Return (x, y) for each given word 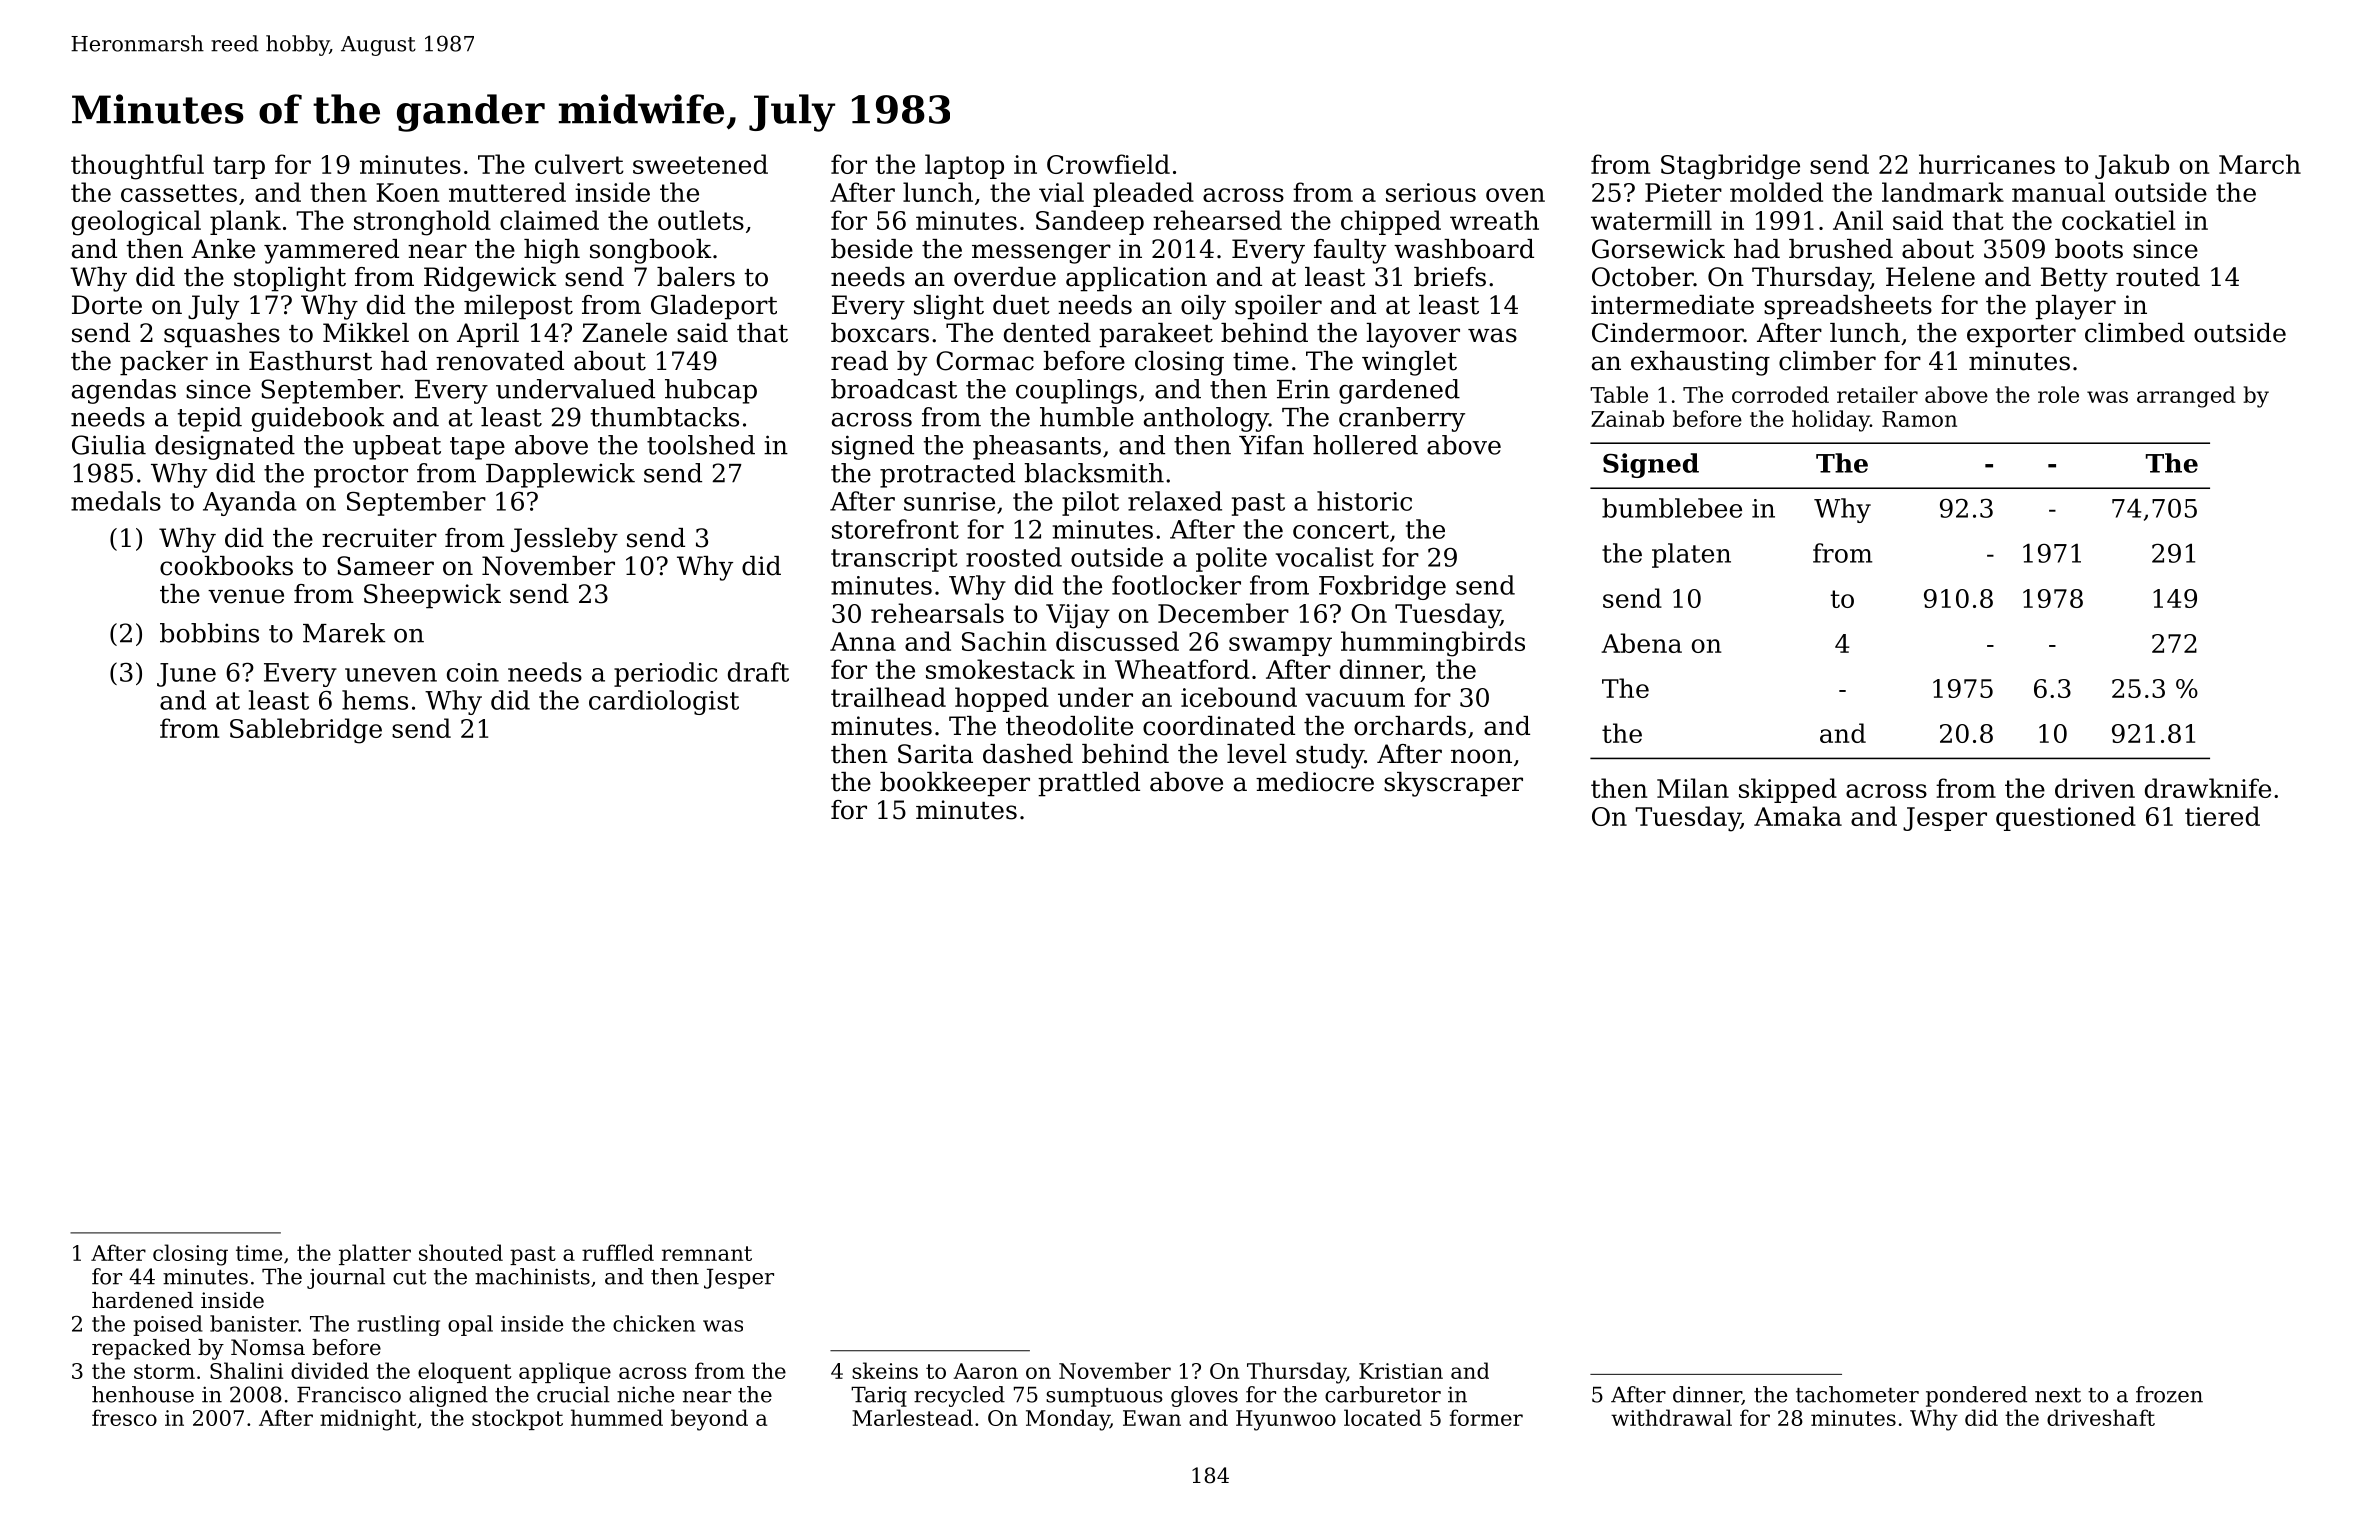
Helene (1930, 277)
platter (375, 1254)
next (2058, 1395)
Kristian (1401, 1371)
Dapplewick (560, 475)
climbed (2135, 333)
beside (872, 249)
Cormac (985, 361)
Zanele (624, 333)
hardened (142, 1300)
